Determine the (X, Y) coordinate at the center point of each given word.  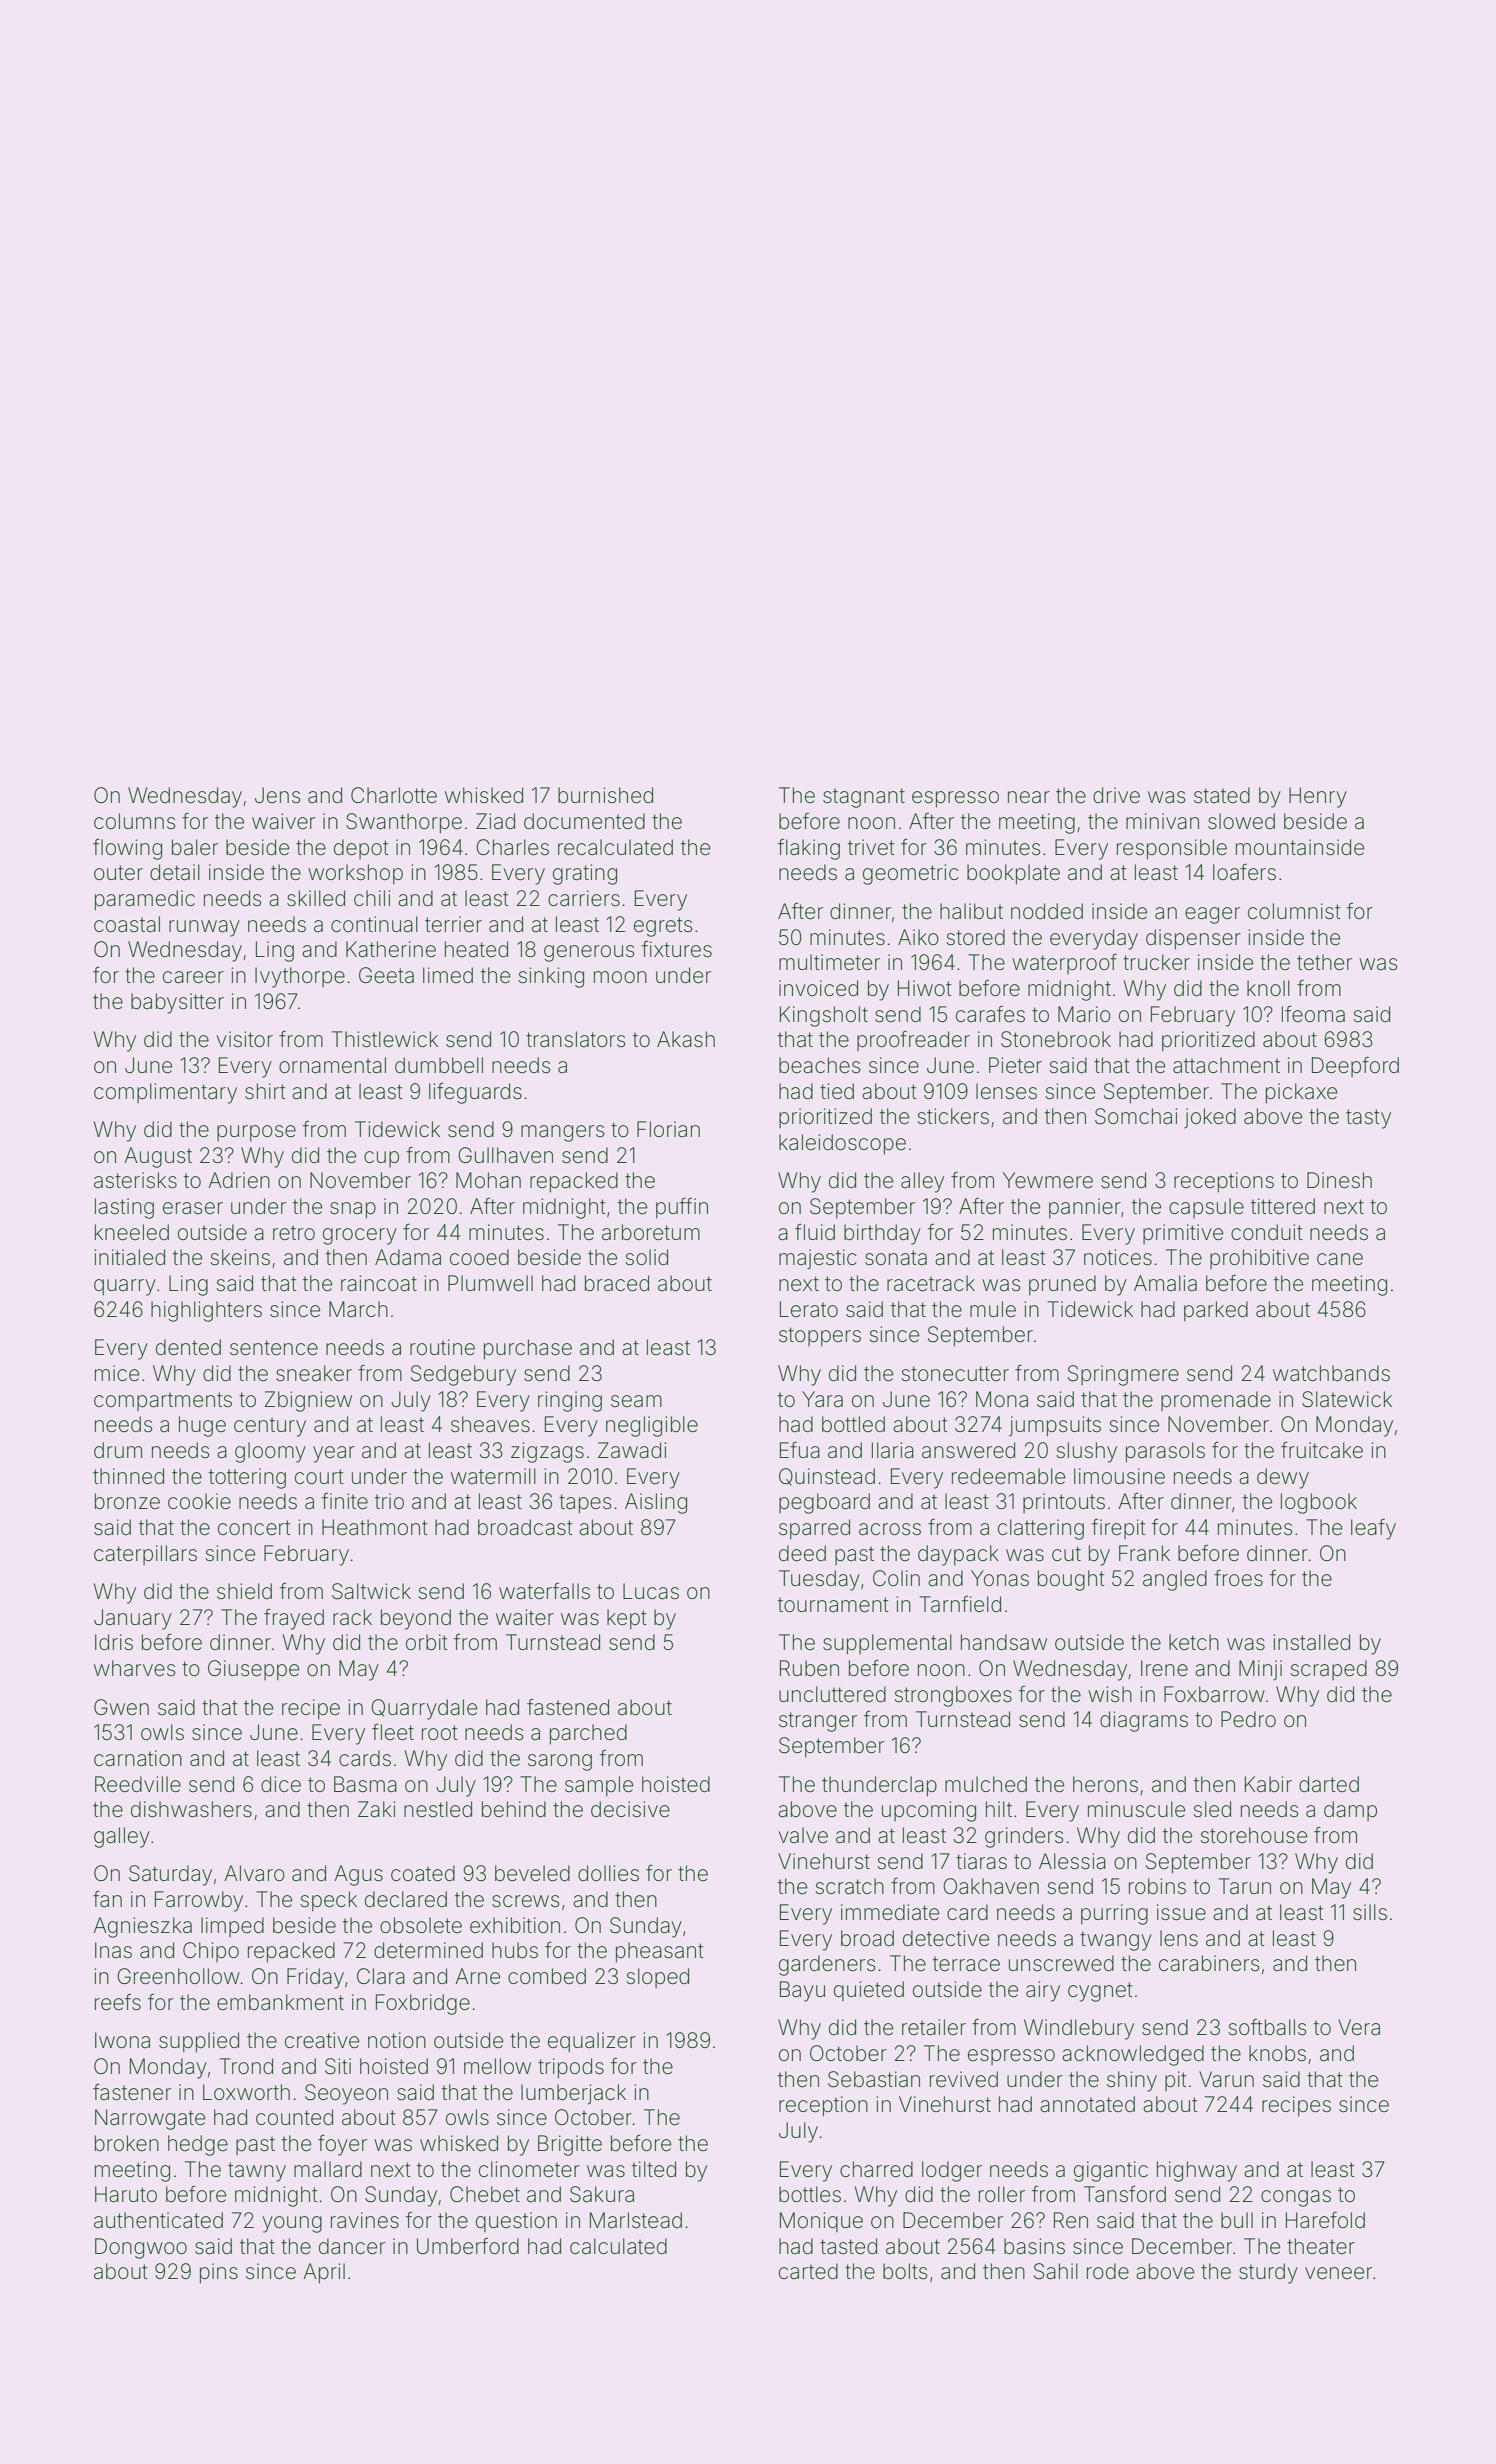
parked (1216, 1311)
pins (219, 2273)
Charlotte (394, 795)
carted (808, 2271)
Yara (822, 1399)
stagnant (864, 798)
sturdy (1268, 2273)
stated (1222, 795)
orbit (427, 1642)
